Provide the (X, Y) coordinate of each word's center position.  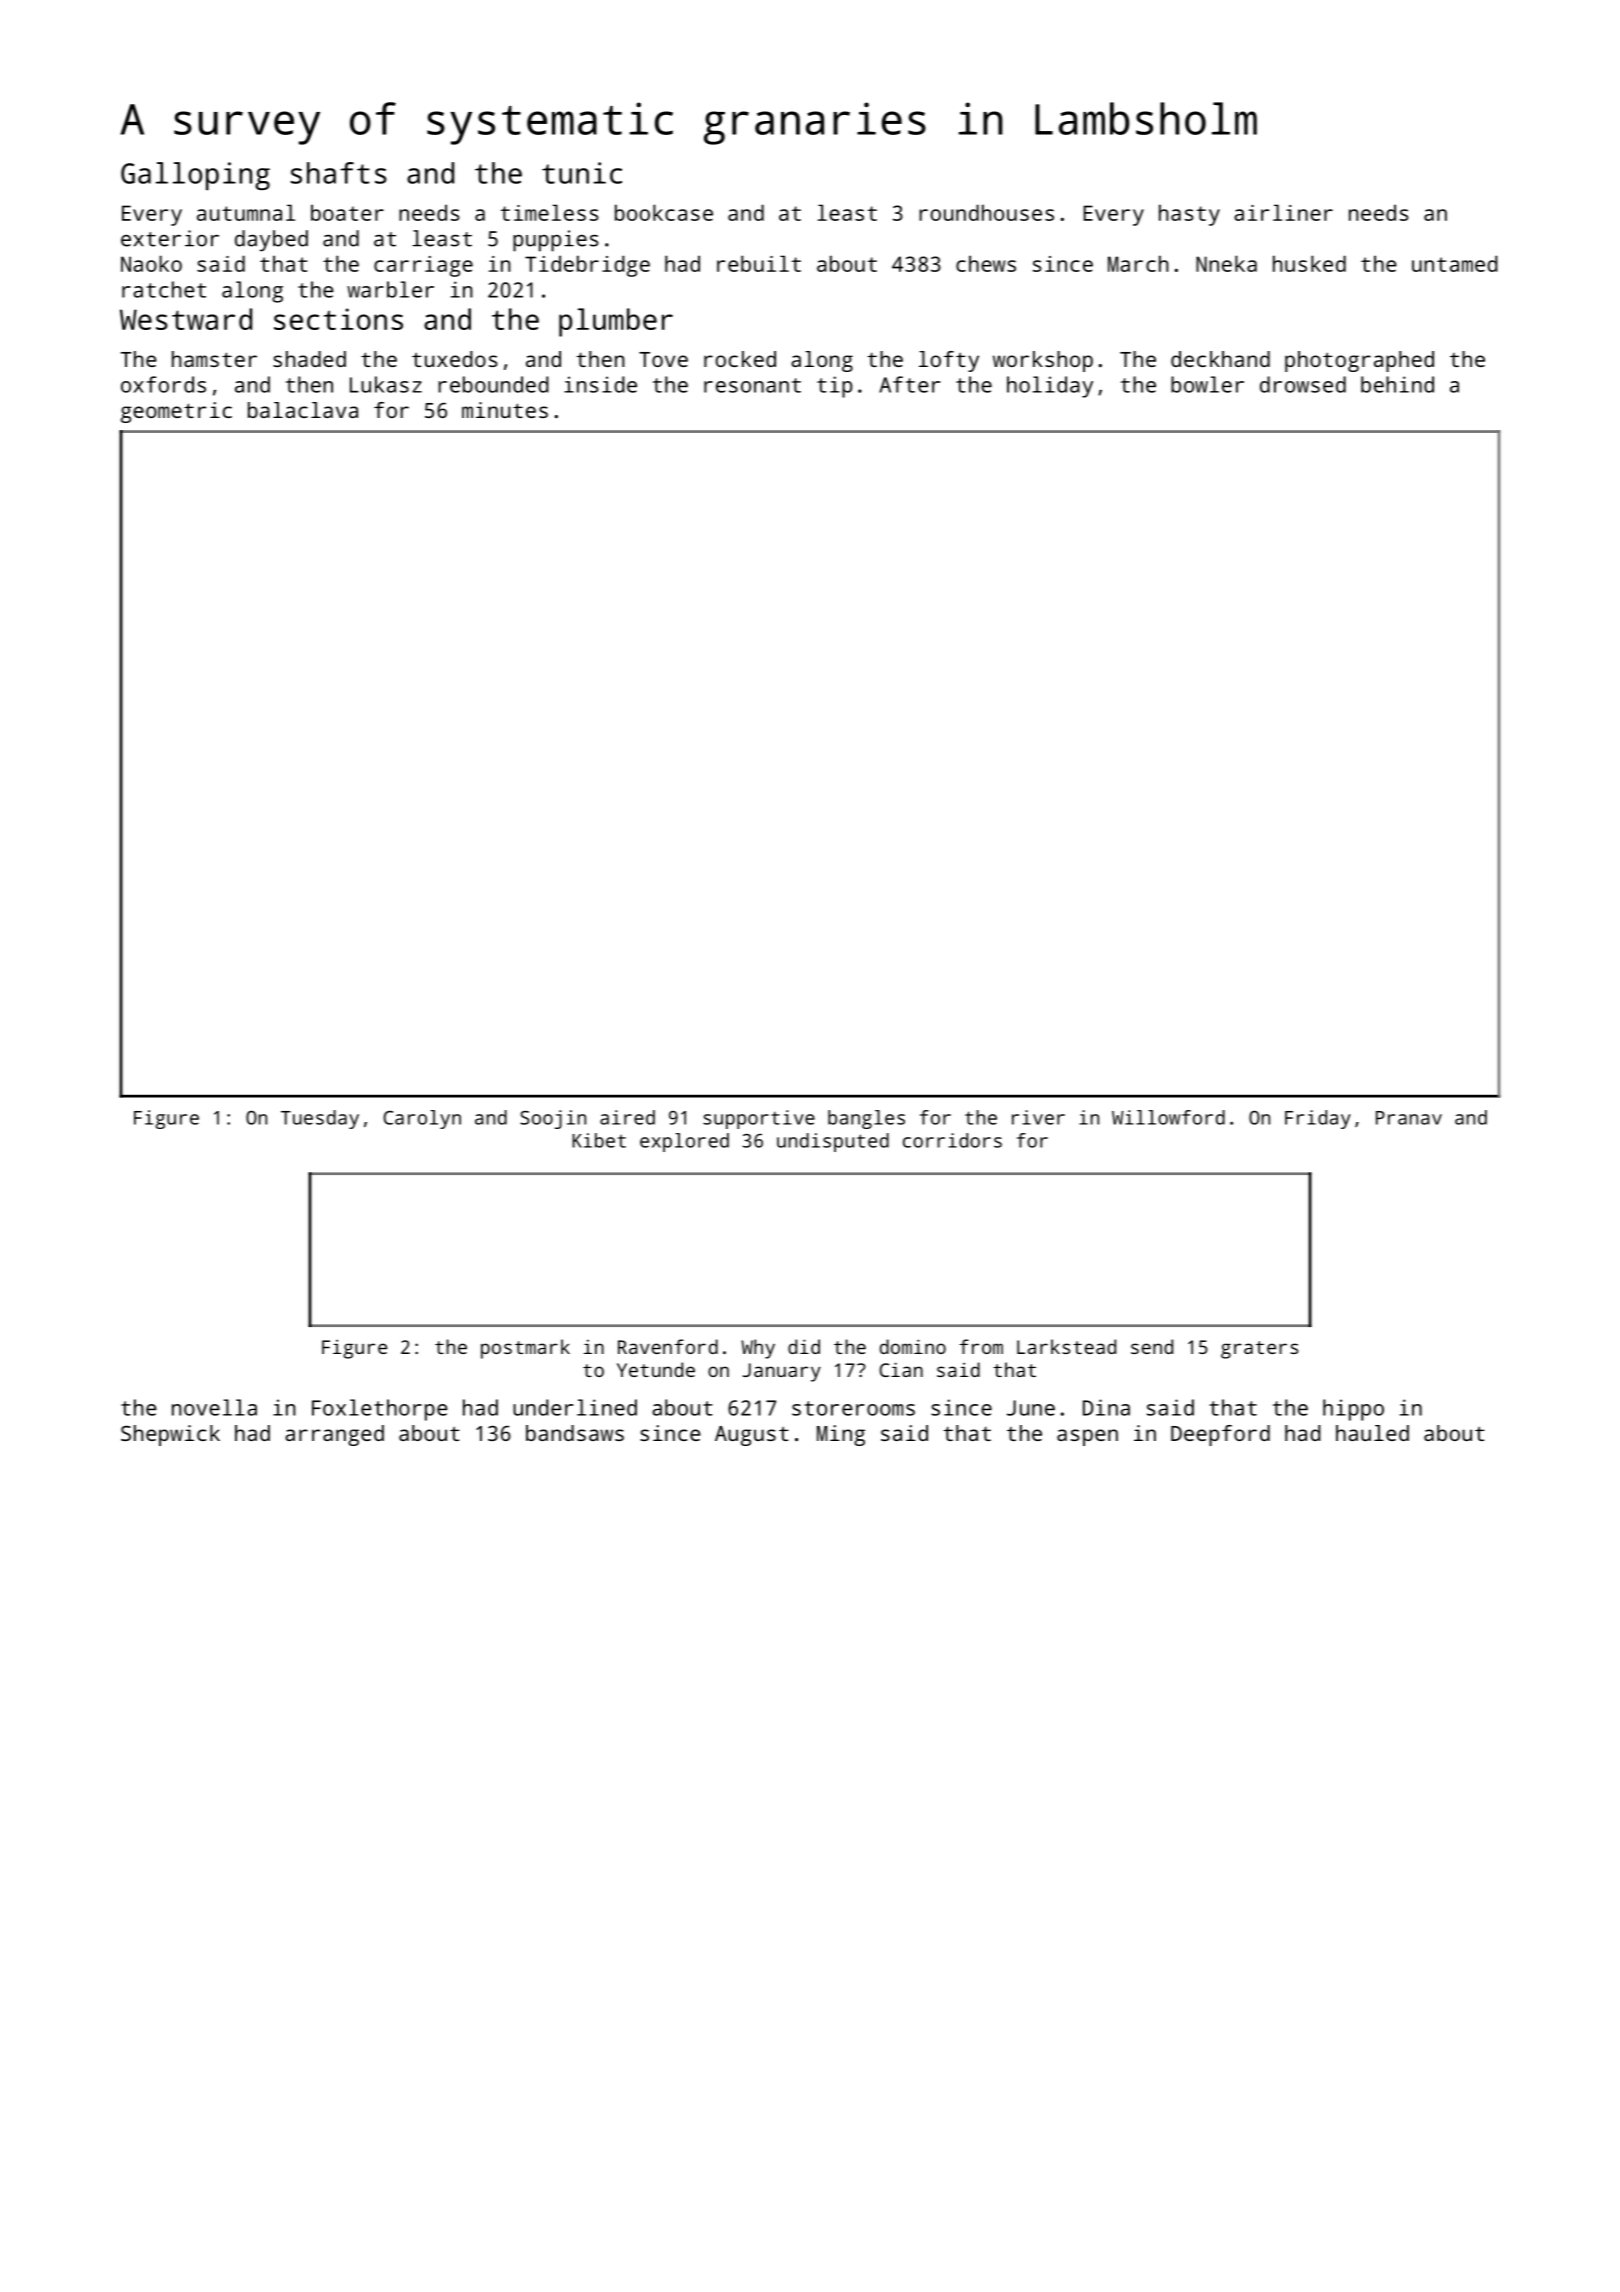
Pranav (1409, 1118)
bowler (1207, 384)
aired (627, 1117)
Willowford (1168, 1117)
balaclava (303, 410)
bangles (866, 1119)
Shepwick (170, 1435)
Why (758, 1349)
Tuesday (320, 1119)
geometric (176, 412)
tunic (582, 173)
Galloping (195, 176)
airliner (1283, 212)
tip (834, 387)
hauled (1372, 1433)
